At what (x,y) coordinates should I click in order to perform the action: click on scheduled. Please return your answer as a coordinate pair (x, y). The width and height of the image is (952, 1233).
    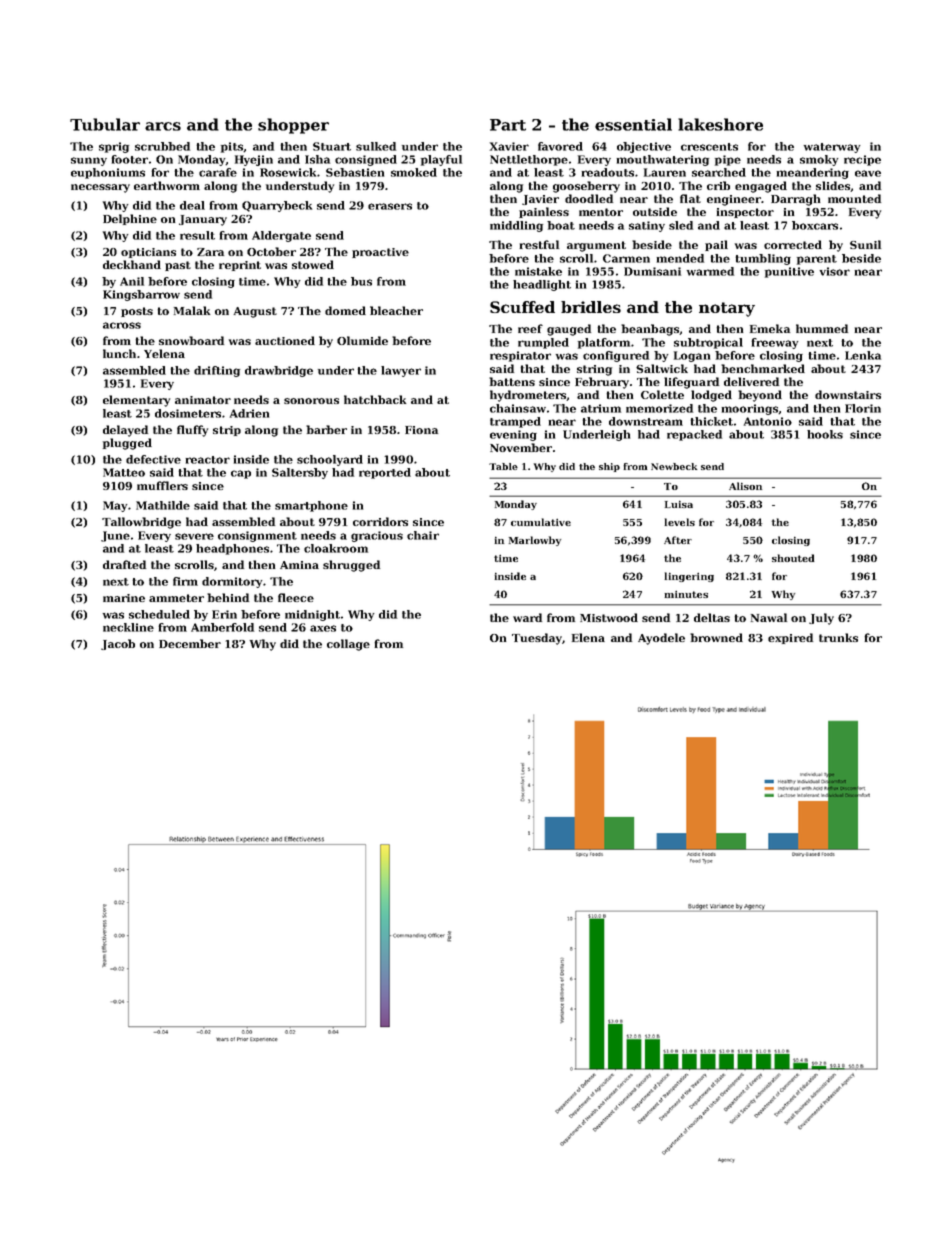
    Looking at the image, I should click on (159, 614).
